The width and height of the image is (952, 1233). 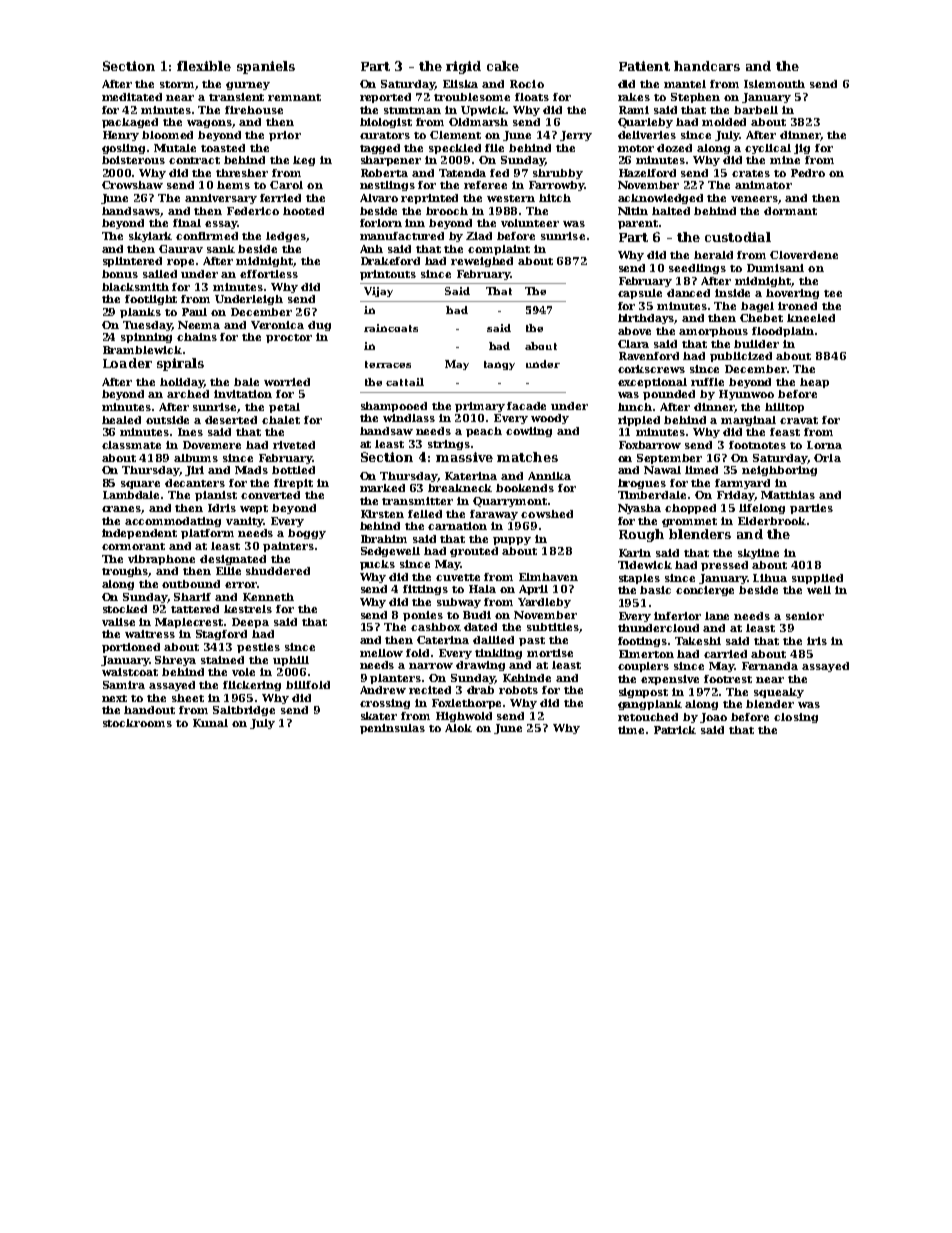 I want to click on handcars, so click(x=707, y=66).
